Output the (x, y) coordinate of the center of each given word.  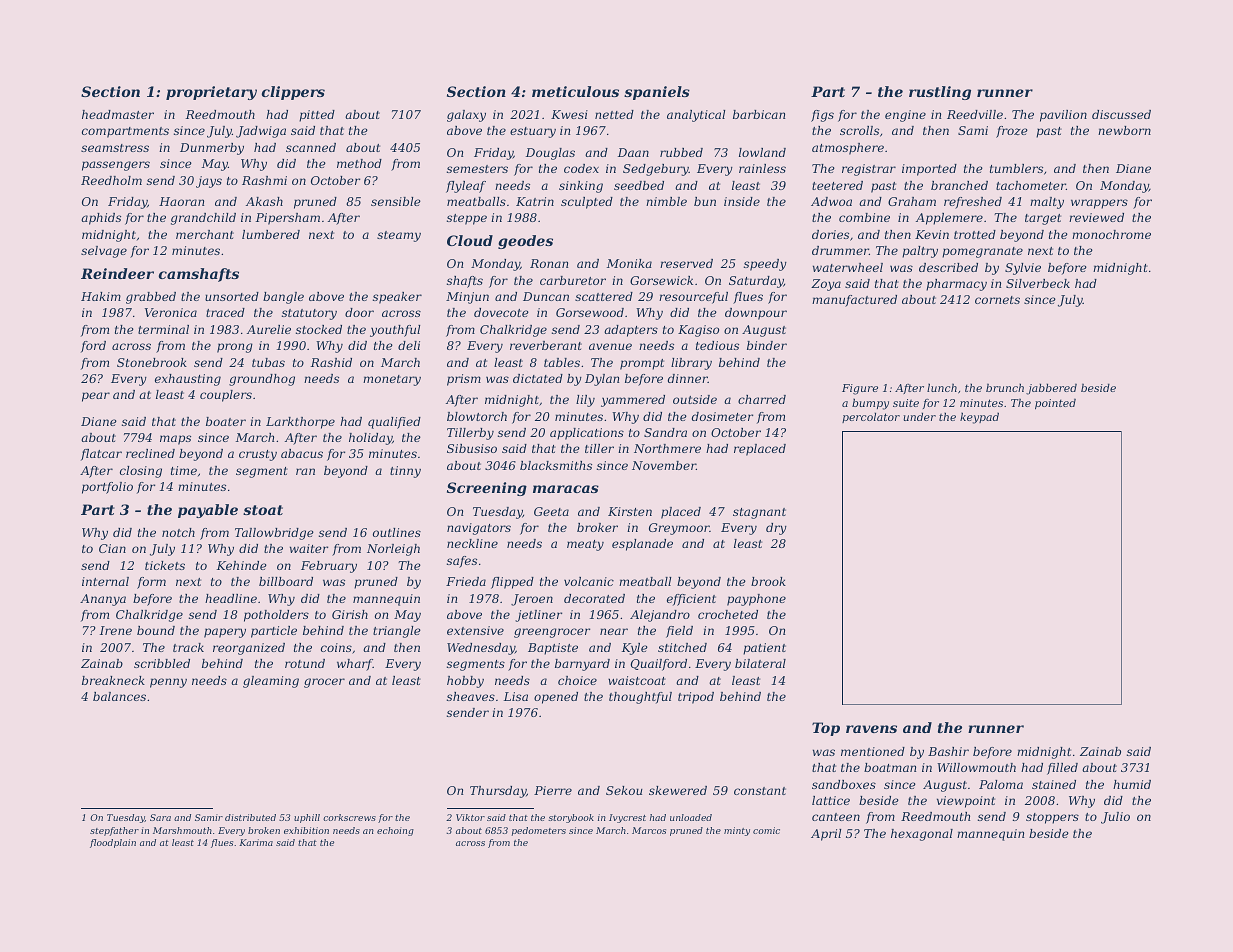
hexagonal (922, 835)
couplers (226, 396)
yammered (633, 401)
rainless (762, 168)
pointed (1055, 403)
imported (929, 170)
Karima (256, 842)
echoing (395, 831)
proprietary (211, 93)
